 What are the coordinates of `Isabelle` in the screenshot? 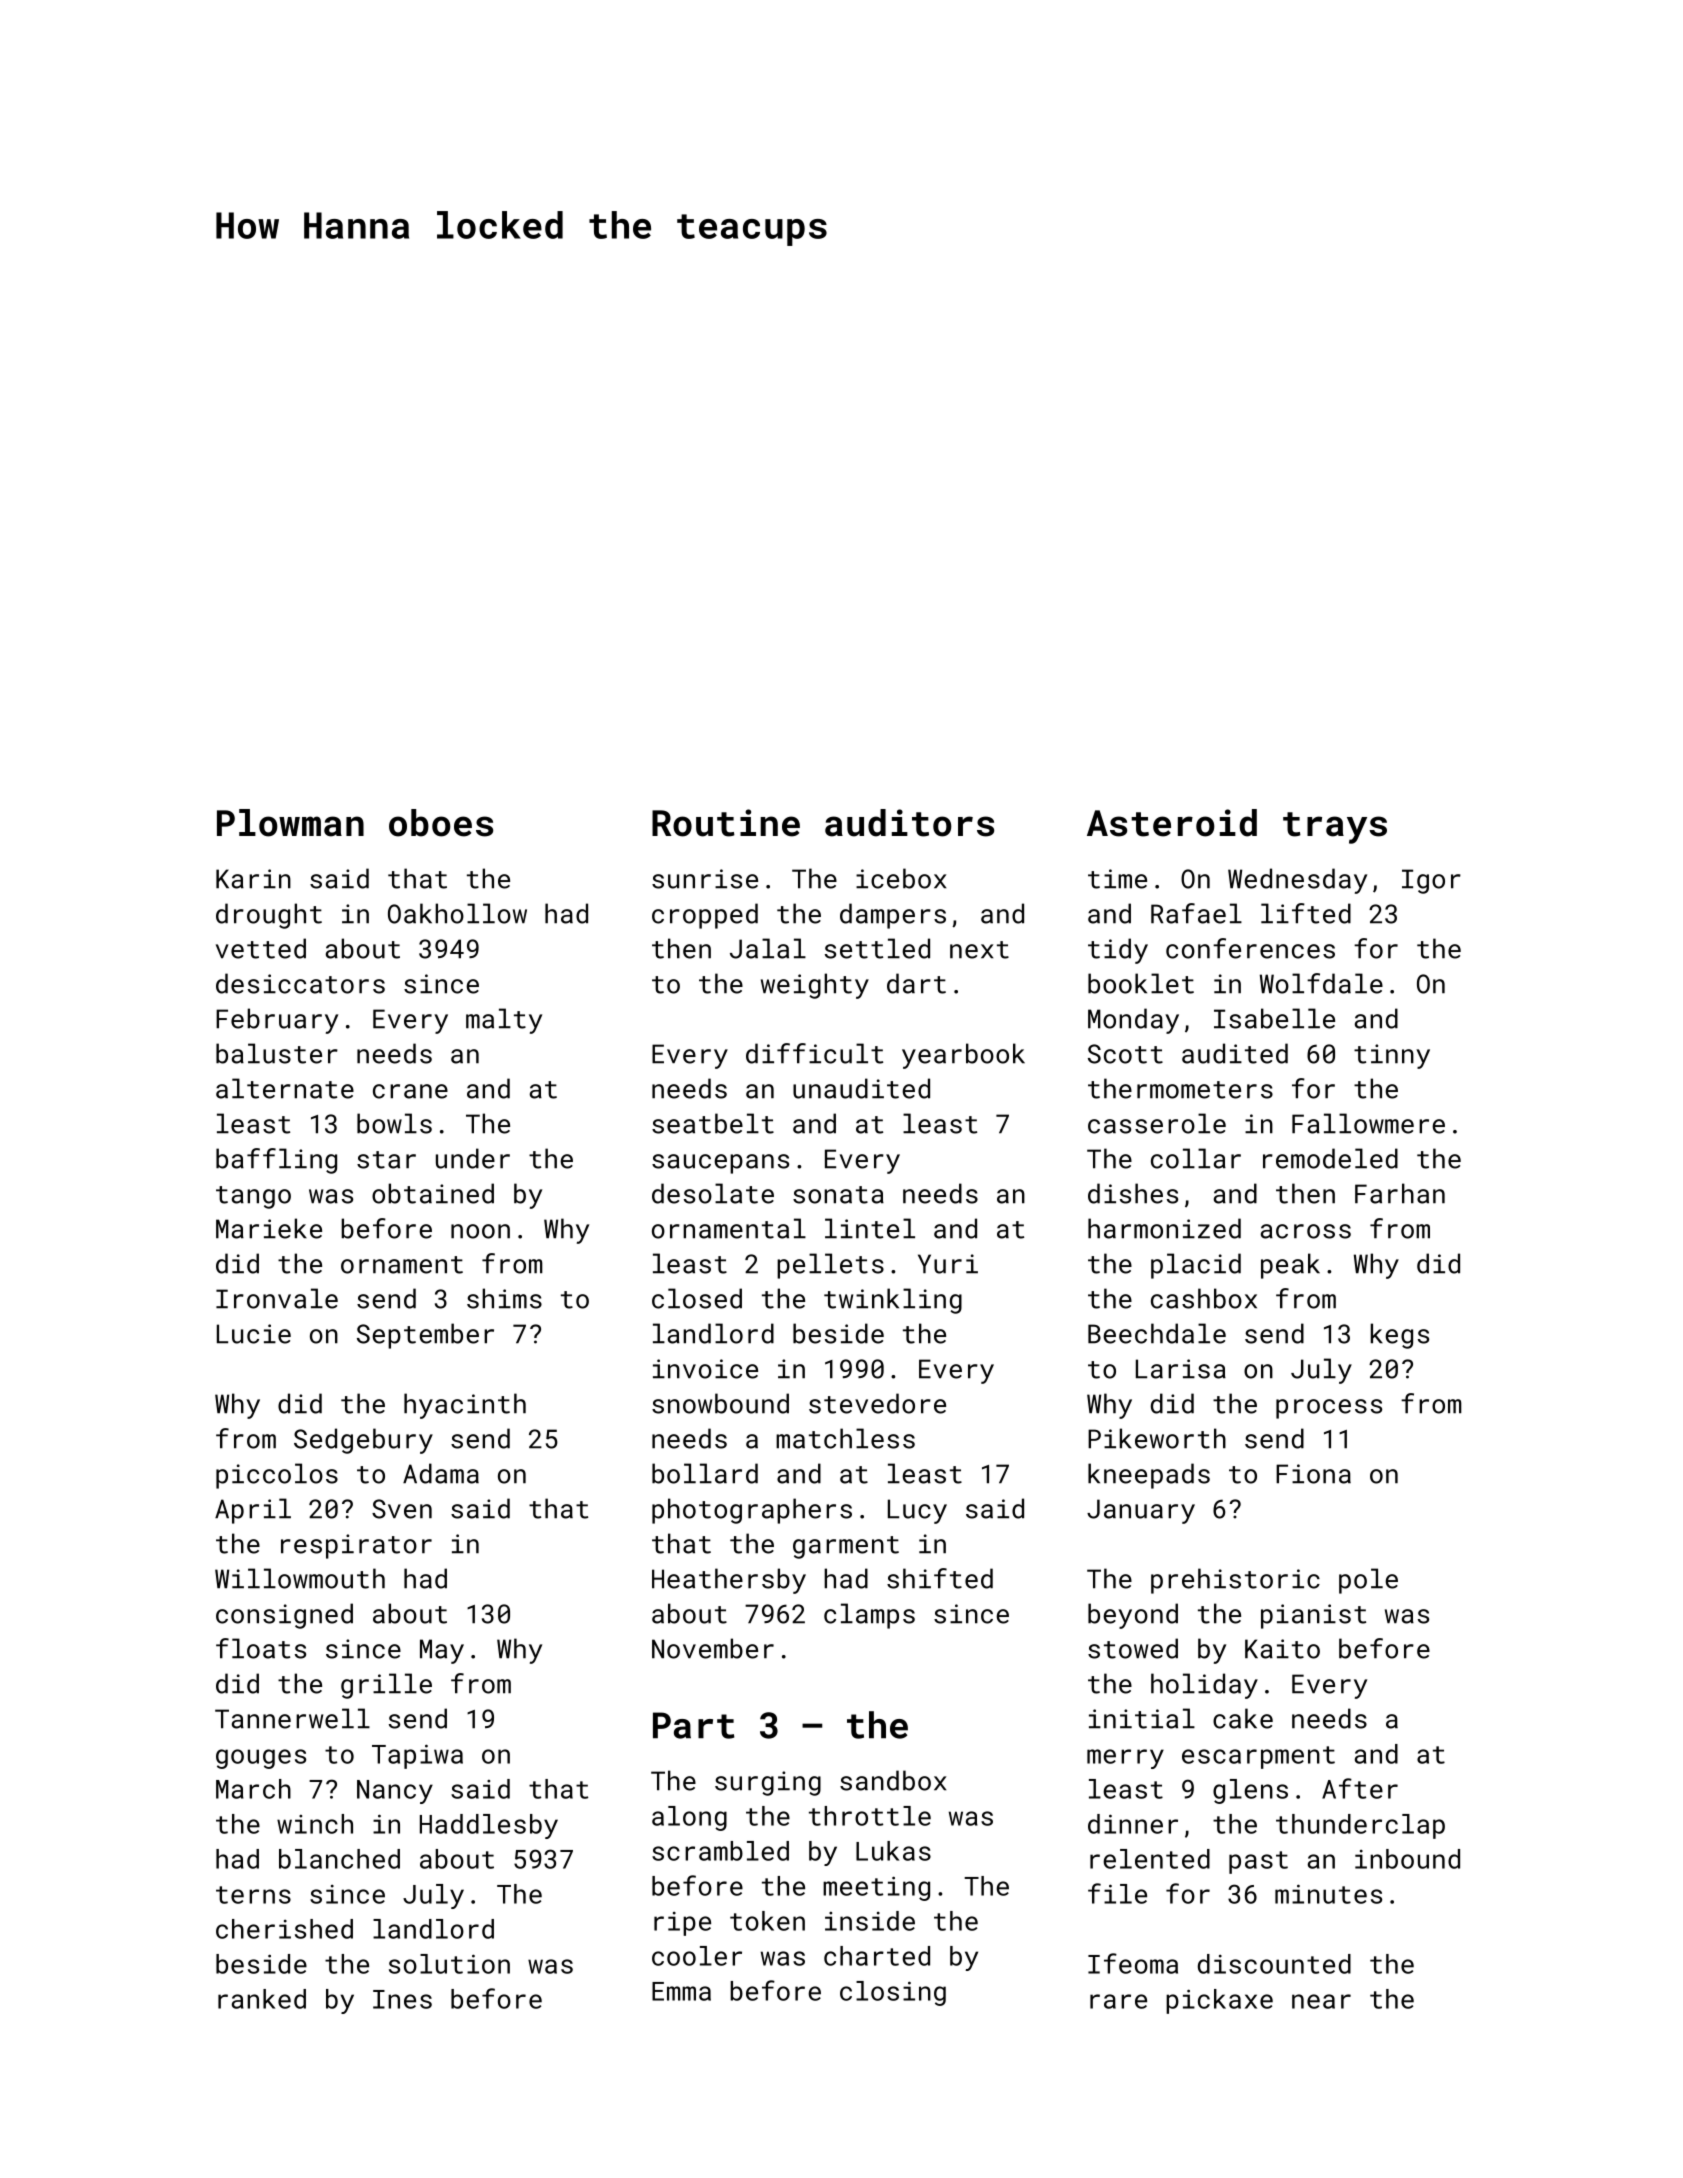 It's located at (1274, 1018).
